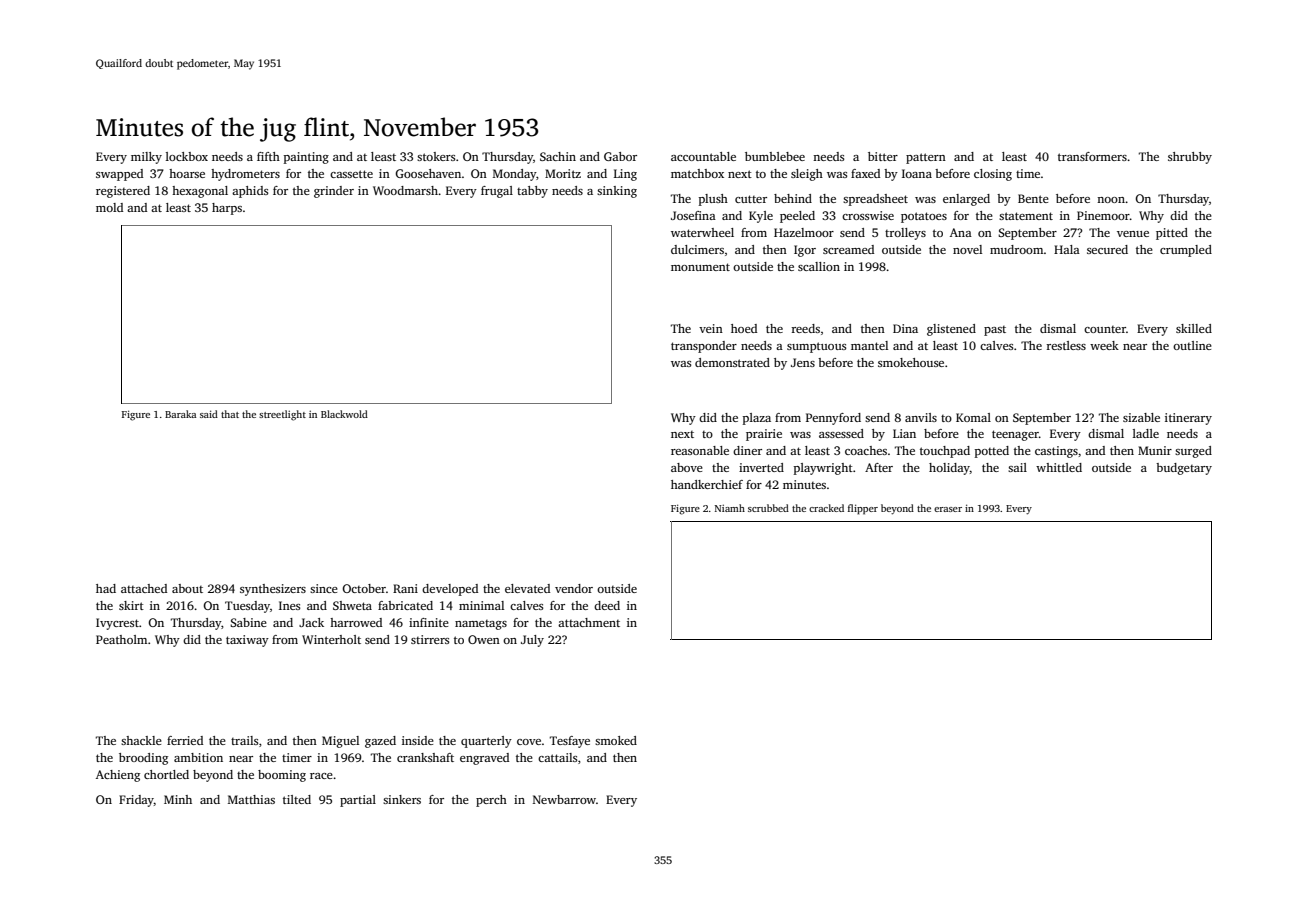  I want to click on dulcimers, so click(697, 249).
